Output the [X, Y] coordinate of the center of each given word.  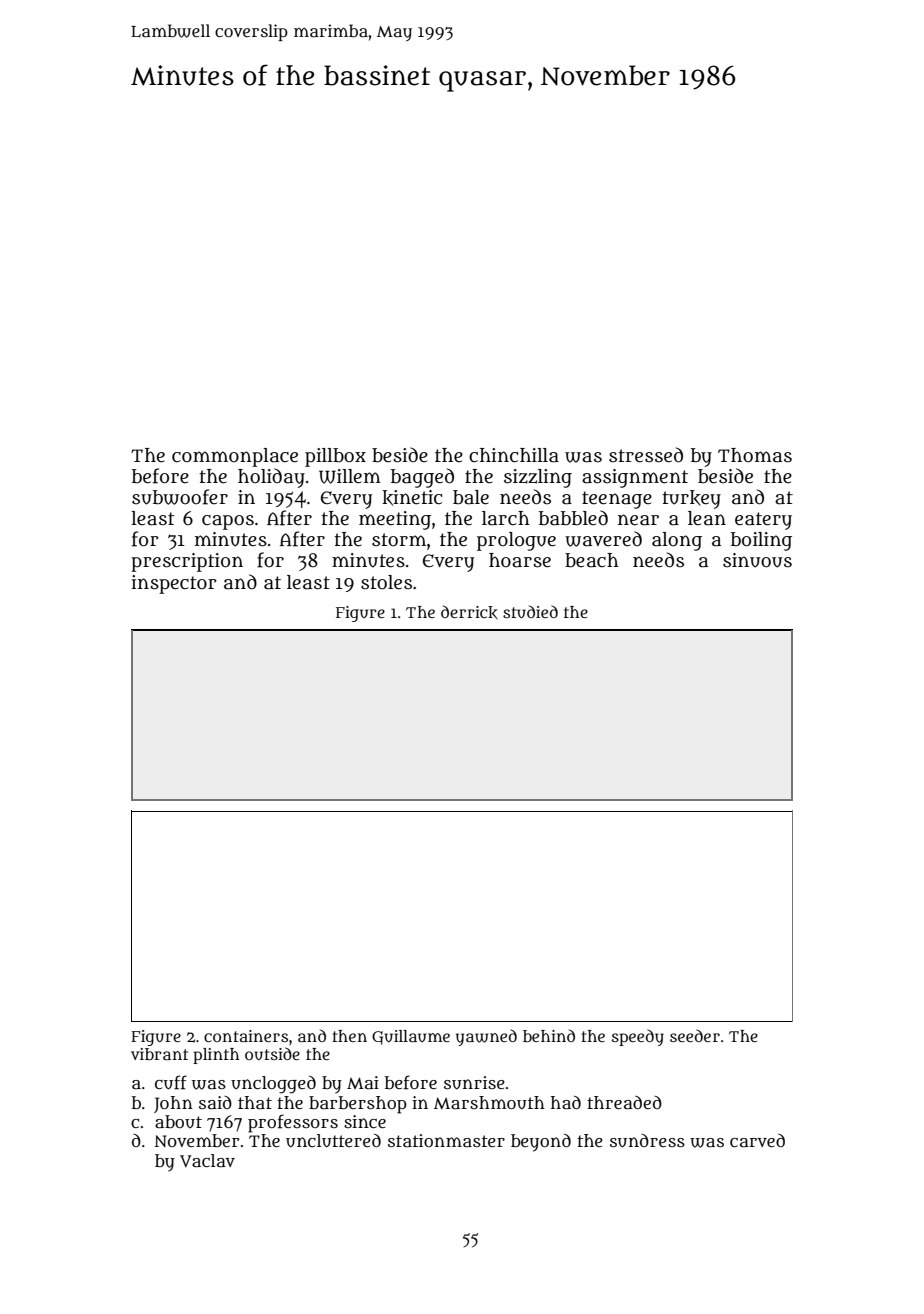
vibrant [159, 1054]
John [173, 1104]
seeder [695, 1035]
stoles [386, 582]
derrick [469, 612]
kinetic [412, 498]
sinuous [757, 560]
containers [246, 1036]
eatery [763, 521]
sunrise [474, 1083]
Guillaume [411, 1037]
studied [530, 612]
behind [549, 1035]
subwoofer [180, 497]
